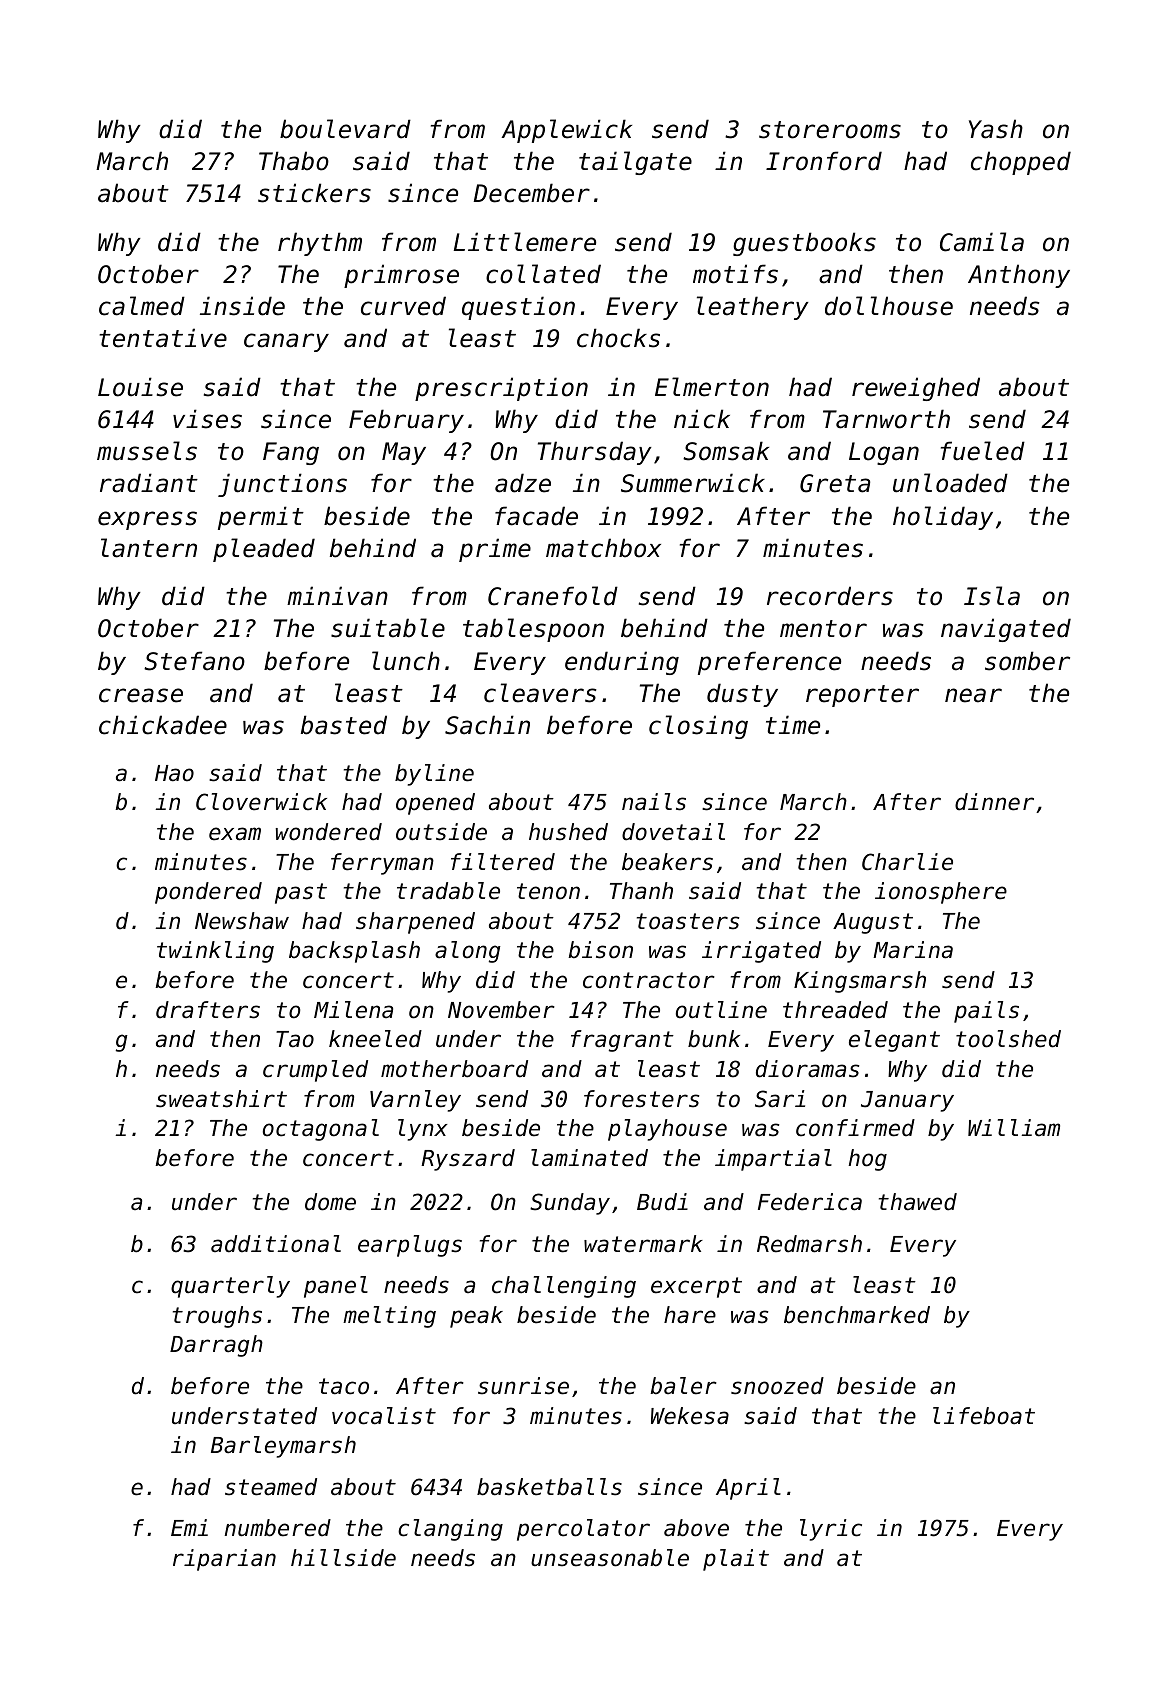  Describe the element at coordinates (889, 306) in the screenshot. I see `dollhouse` at that location.
